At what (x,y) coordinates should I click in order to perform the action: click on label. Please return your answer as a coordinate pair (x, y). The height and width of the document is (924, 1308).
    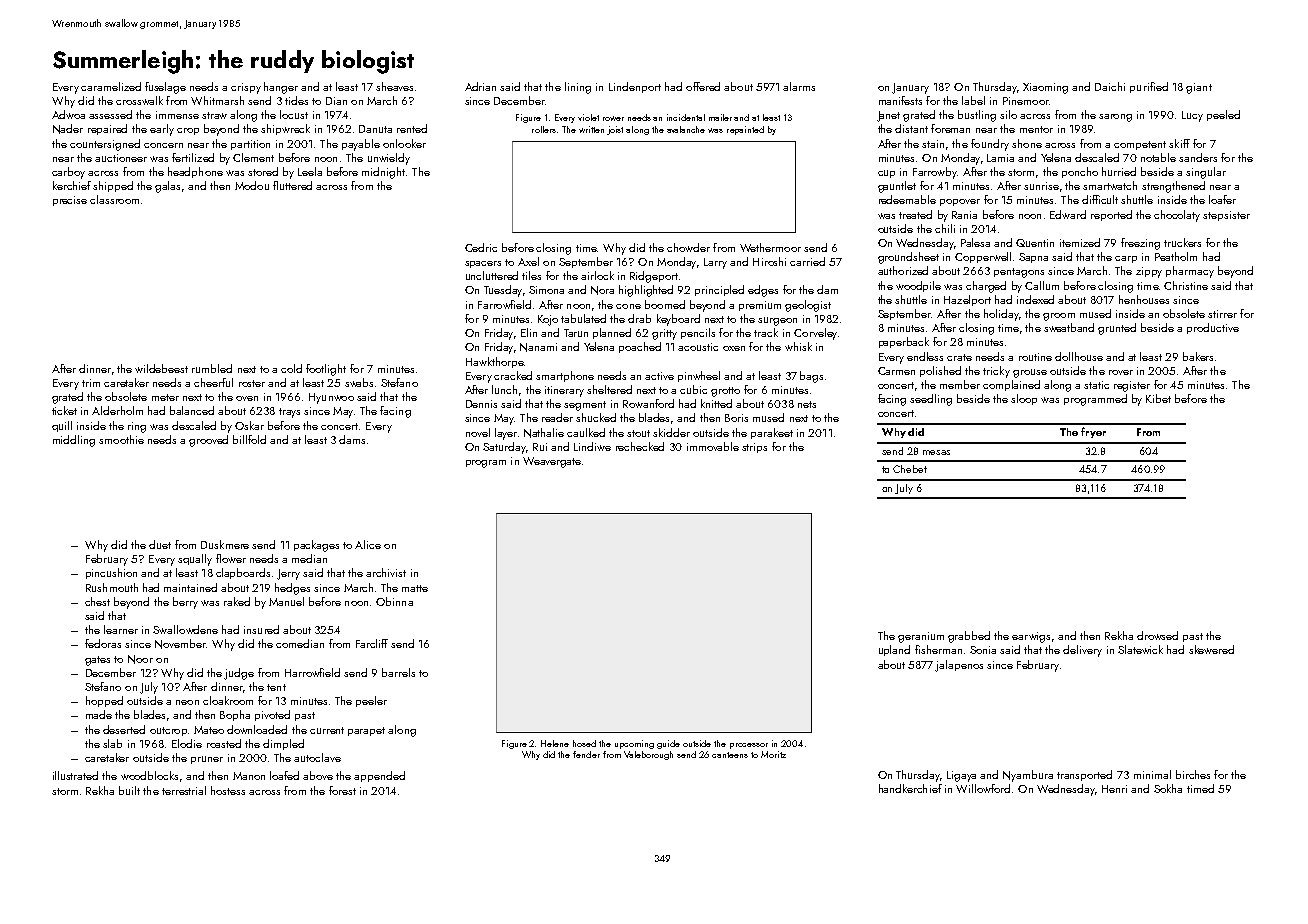
    Looking at the image, I should click on (973, 100).
